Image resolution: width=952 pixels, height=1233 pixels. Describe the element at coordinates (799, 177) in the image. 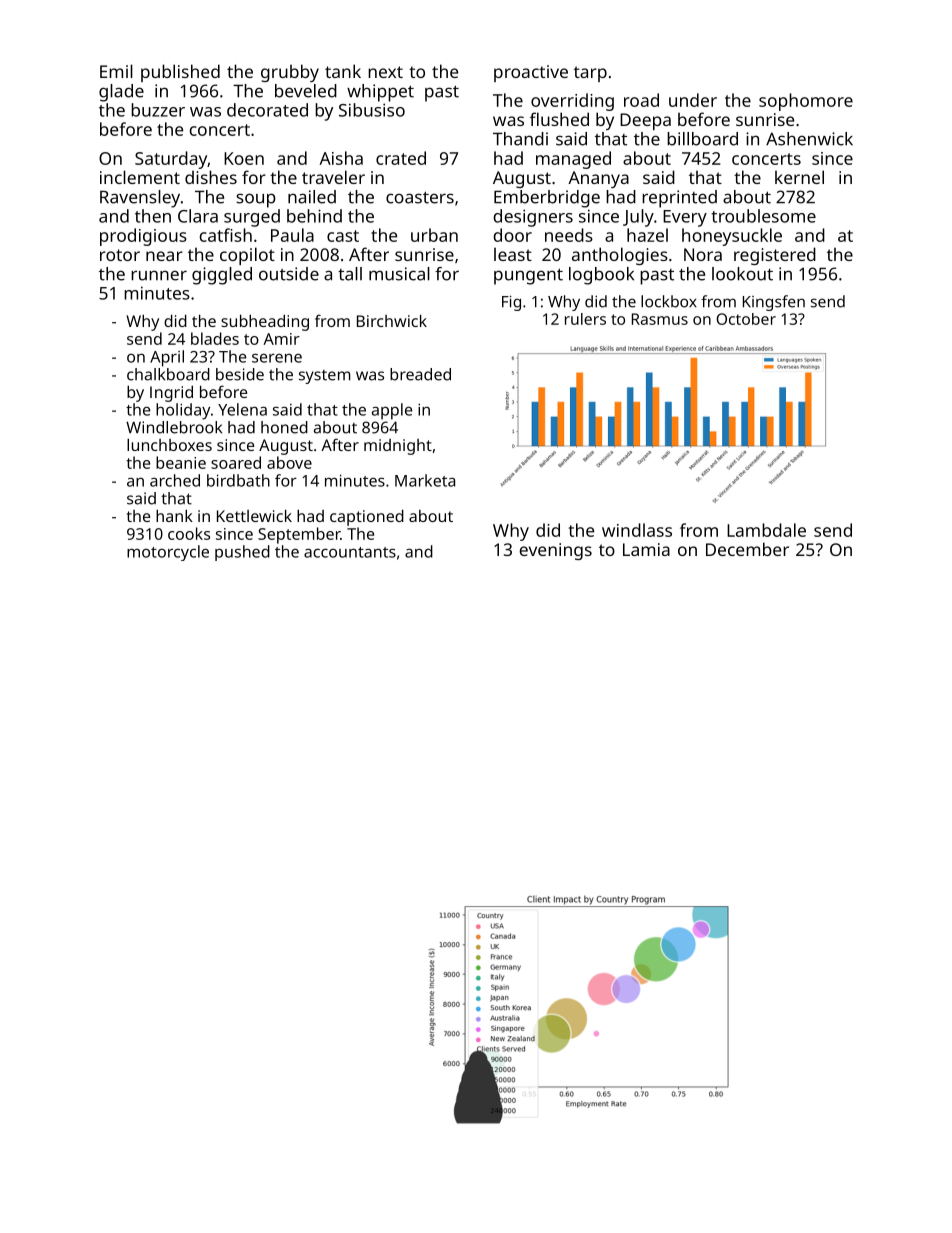

I see `kernel` at that location.
